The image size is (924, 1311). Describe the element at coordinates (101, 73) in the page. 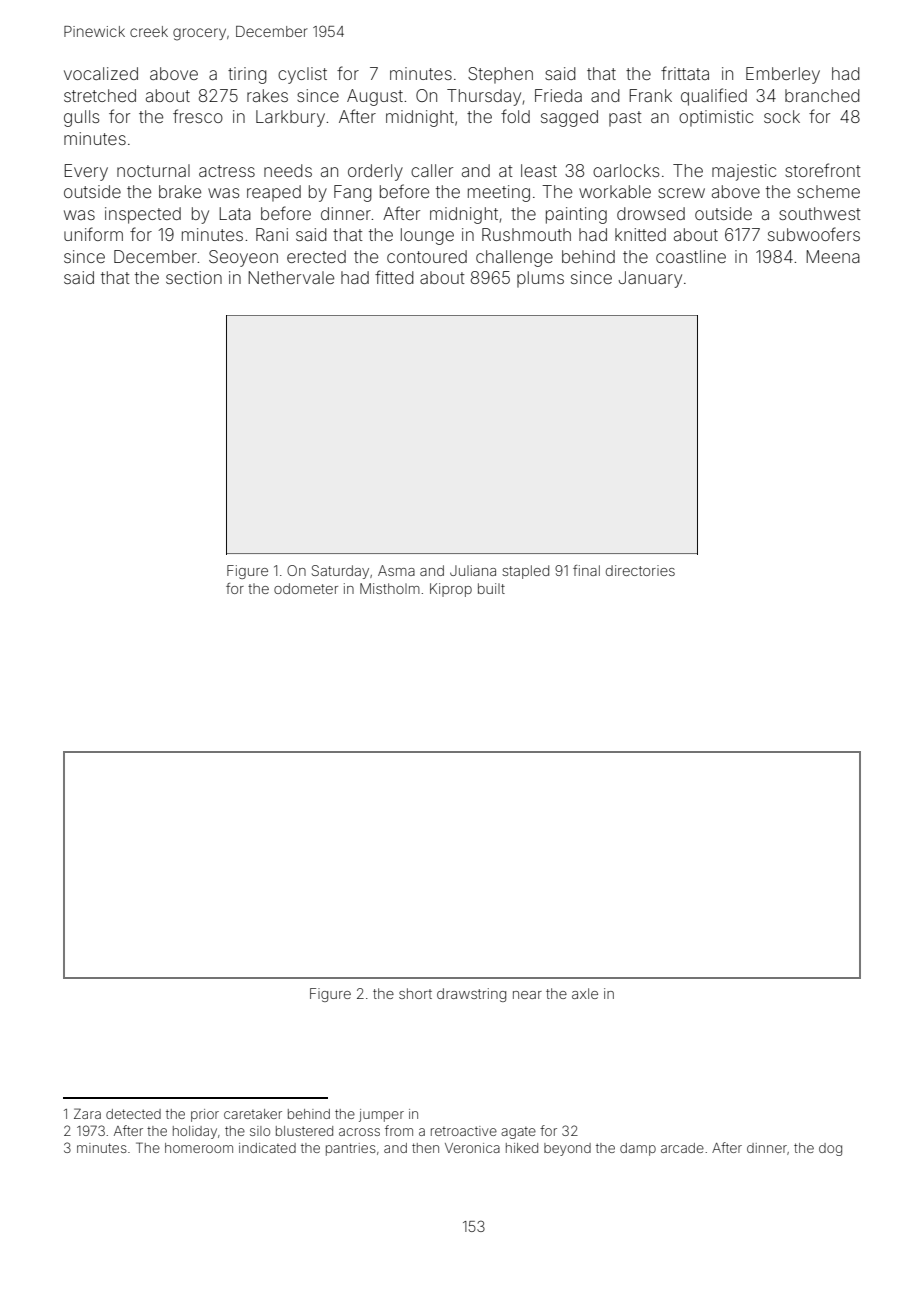

I see `vocalized` at that location.
